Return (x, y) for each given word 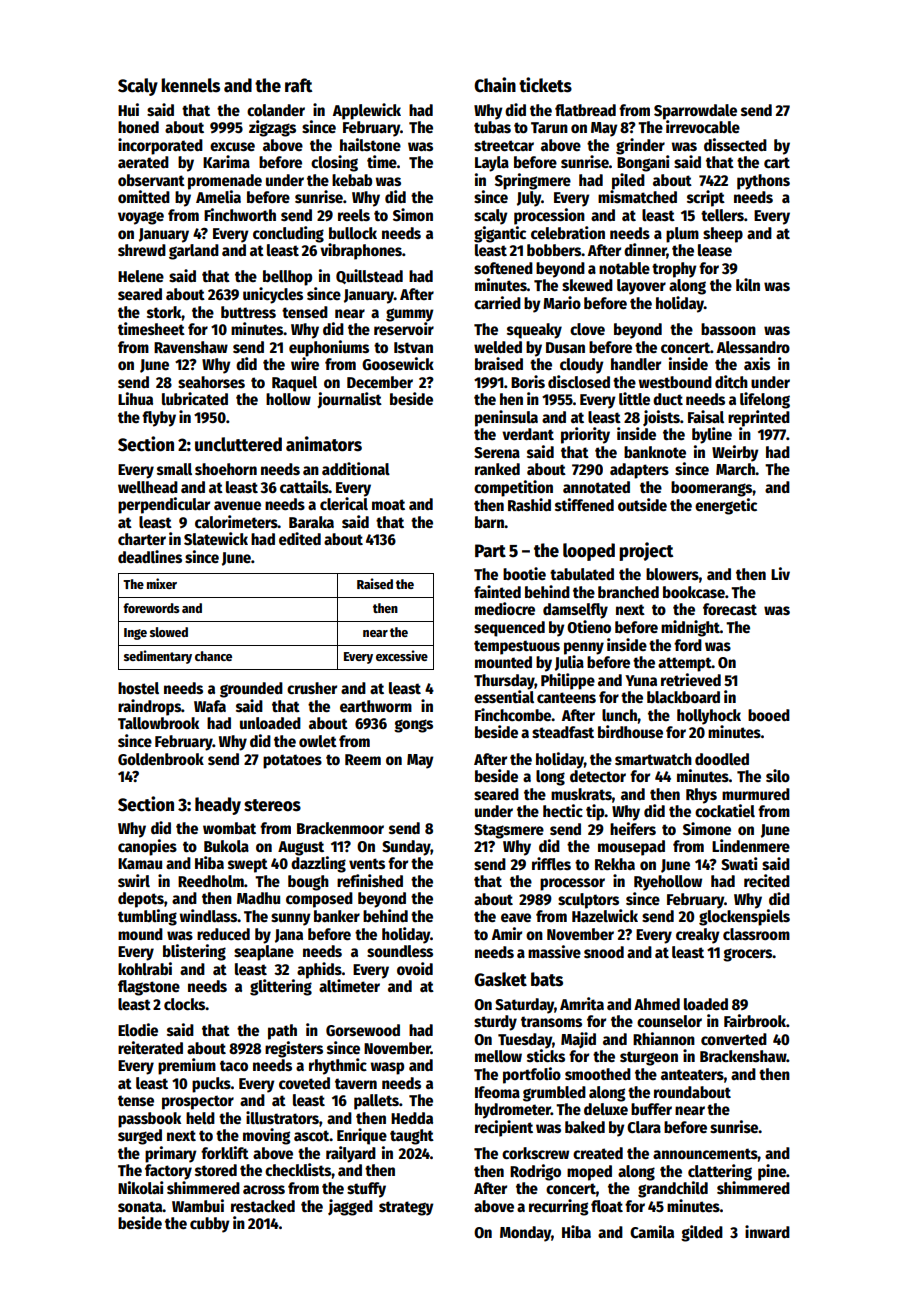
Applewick (367, 111)
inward (767, 1231)
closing (334, 163)
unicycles (273, 295)
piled (628, 181)
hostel (138, 688)
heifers (633, 829)
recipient (504, 1128)
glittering (281, 987)
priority (585, 435)
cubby (210, 1225)
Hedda (412, 1118)
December (380, 382)
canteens (566, 698)
